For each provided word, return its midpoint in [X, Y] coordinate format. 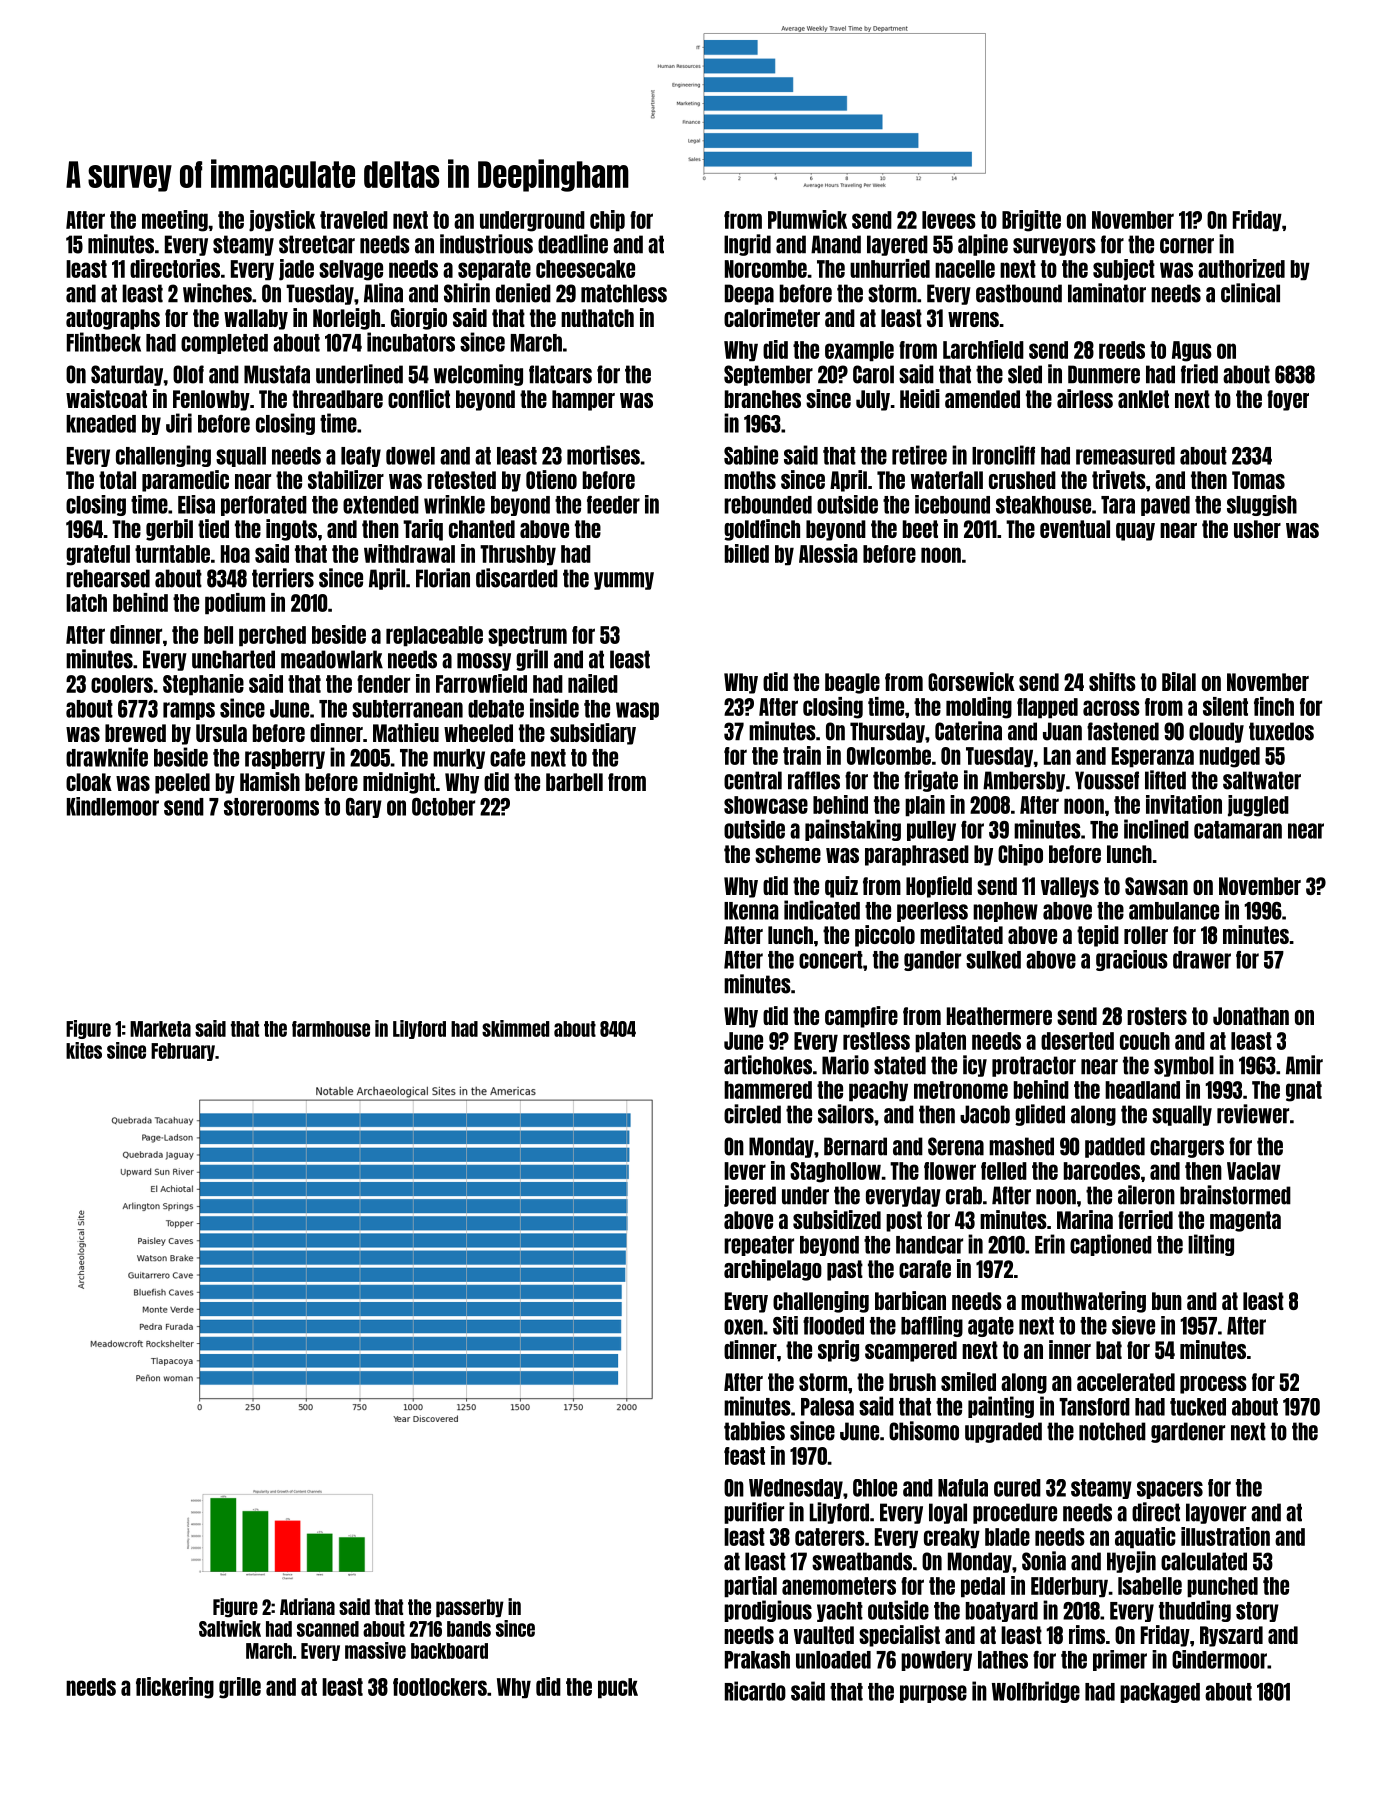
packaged [1160, 1693]
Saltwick [230, 1628]
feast [744, 1456]
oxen [743, 1327]
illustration [1225, 1536]
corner [1187, 246]
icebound [952, 504]
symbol [1184, 1066]
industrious [486, 244]
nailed [593, 683]
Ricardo [755, 1691]
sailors [846, 1114]
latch [86, 603]
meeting [175, 221]
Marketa [160, 1029]
